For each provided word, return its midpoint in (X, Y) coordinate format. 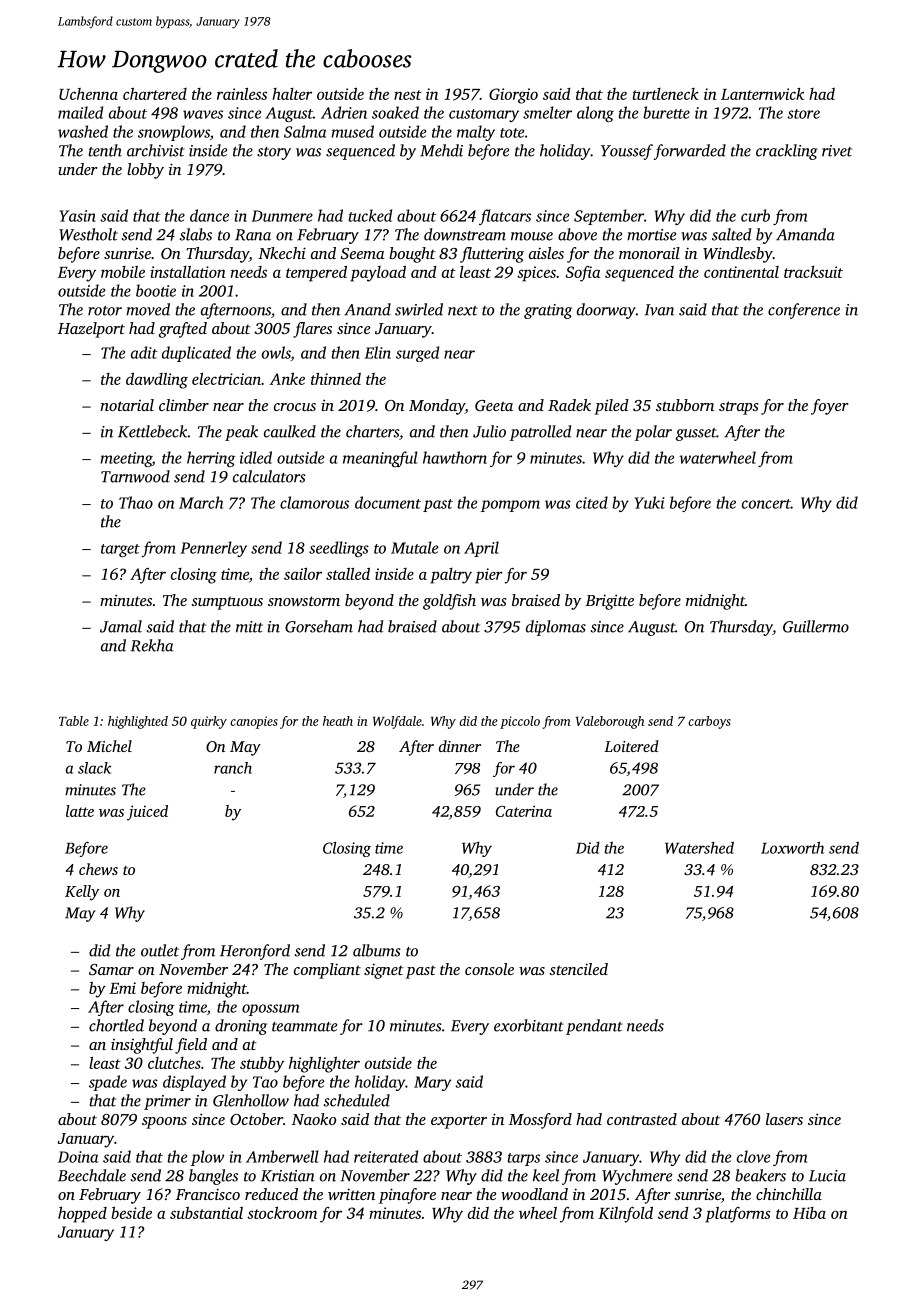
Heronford (255, 952)
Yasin (77, 216)
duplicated (196, 354)
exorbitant (529, 1025)
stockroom (282, 1213)
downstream (465, 234)
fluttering (492, 255)
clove (753, 1156)
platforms (738, 1215)
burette (666, 112)
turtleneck (665, 94)
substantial (206, 1213)
